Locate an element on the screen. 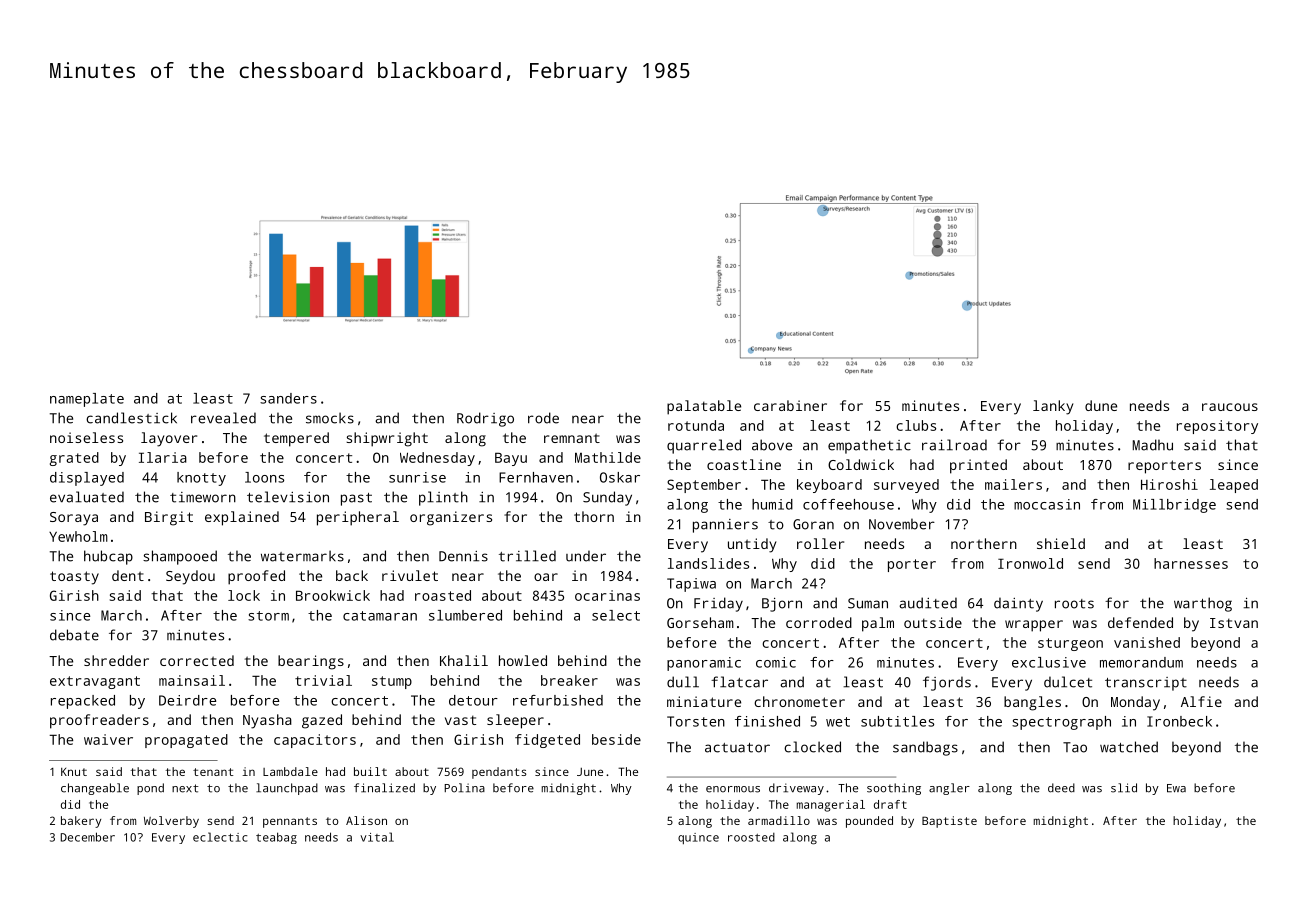 Image resolution: width=1308 pixels, height=924 pixels. Alfie is located at coordinates (1201, 701).
